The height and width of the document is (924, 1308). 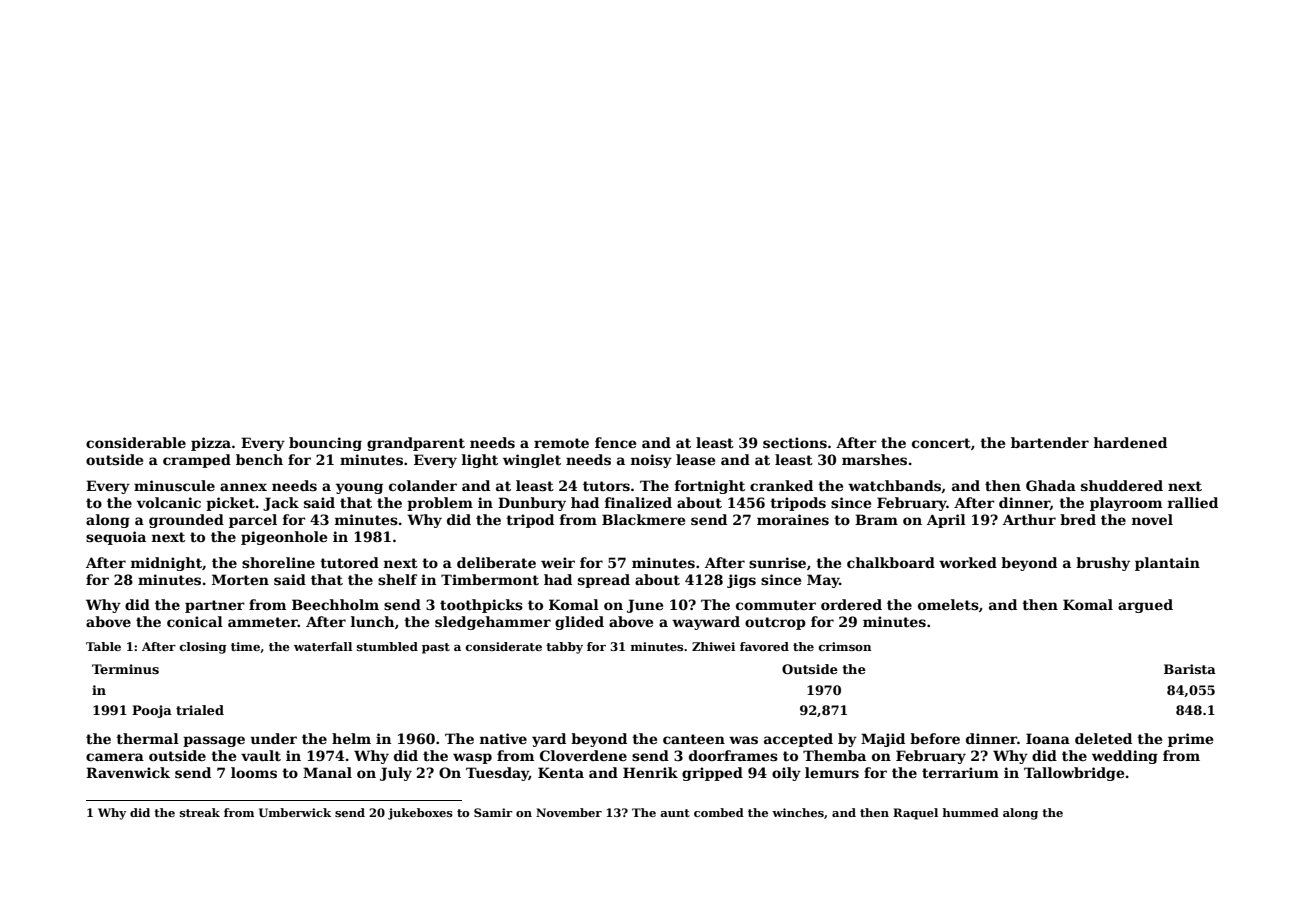 What do you see at coordinates (915, 814) in the document?
I see `Raquel` at bounding box center [915, 814].
